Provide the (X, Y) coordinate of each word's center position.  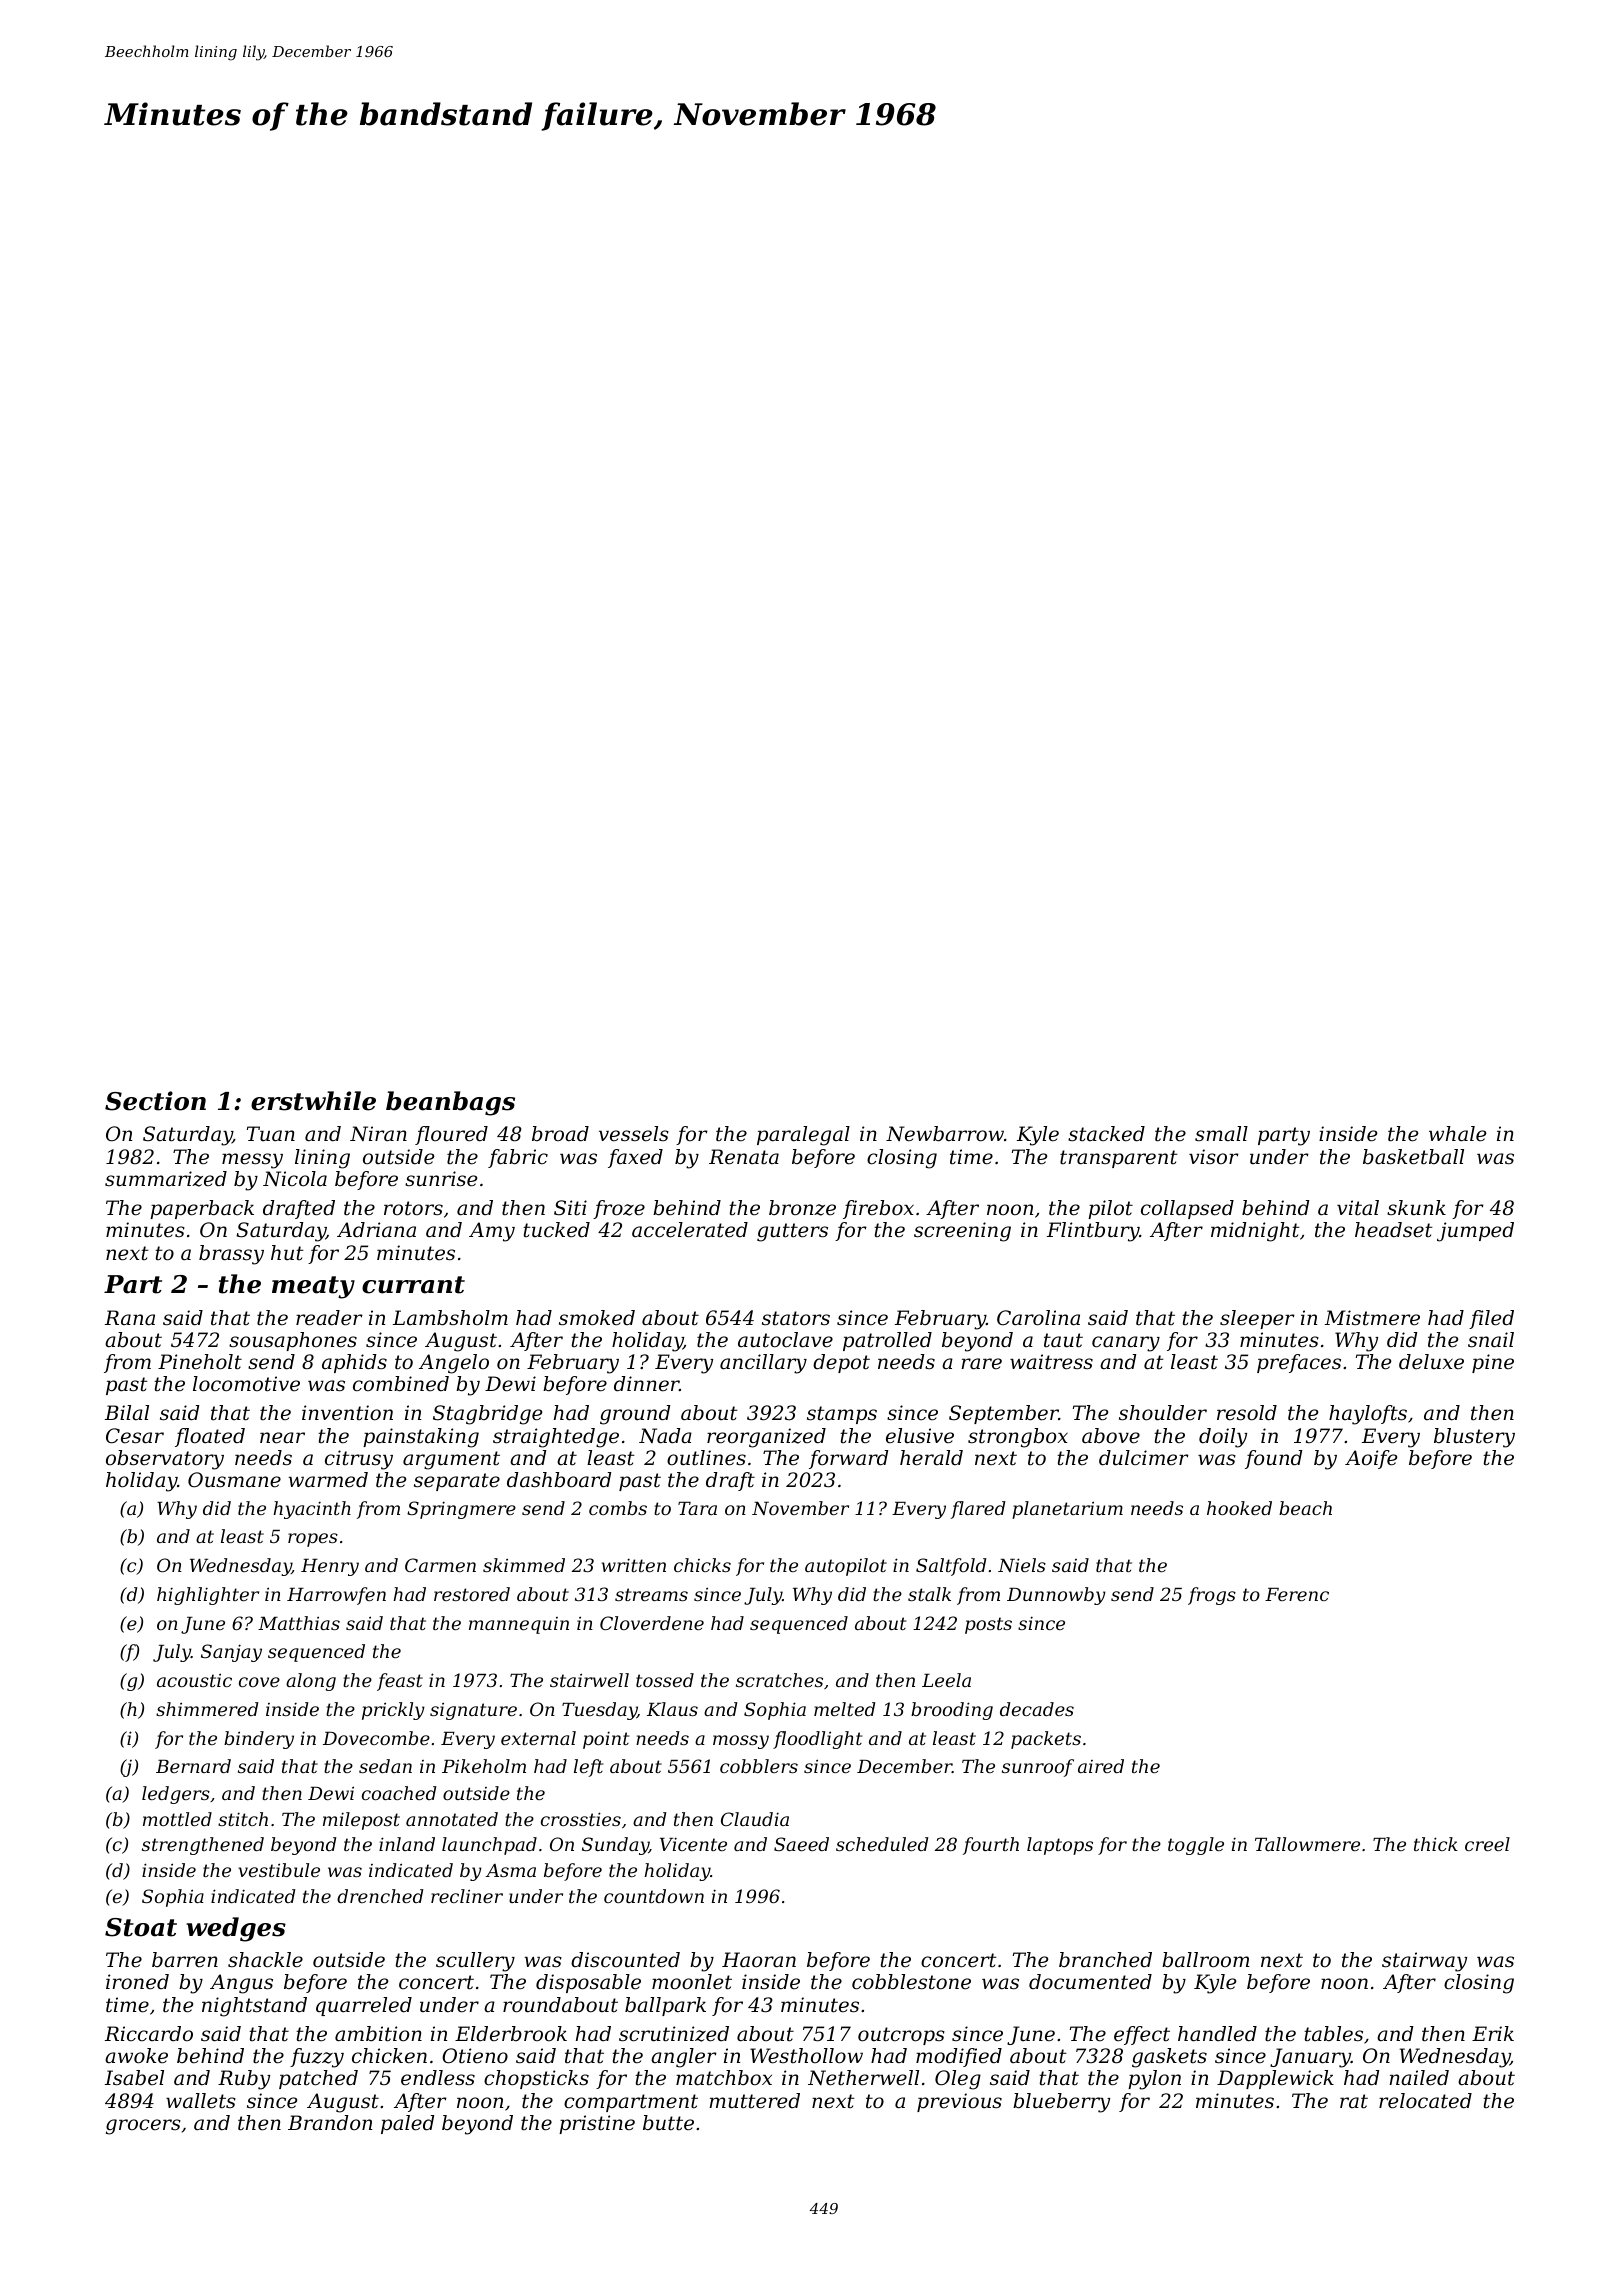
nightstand (254, 2007)
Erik (1493, 2033)
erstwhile (313, 1101)
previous (959, 2102)
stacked (1106, 1134)
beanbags (450, 1103)
